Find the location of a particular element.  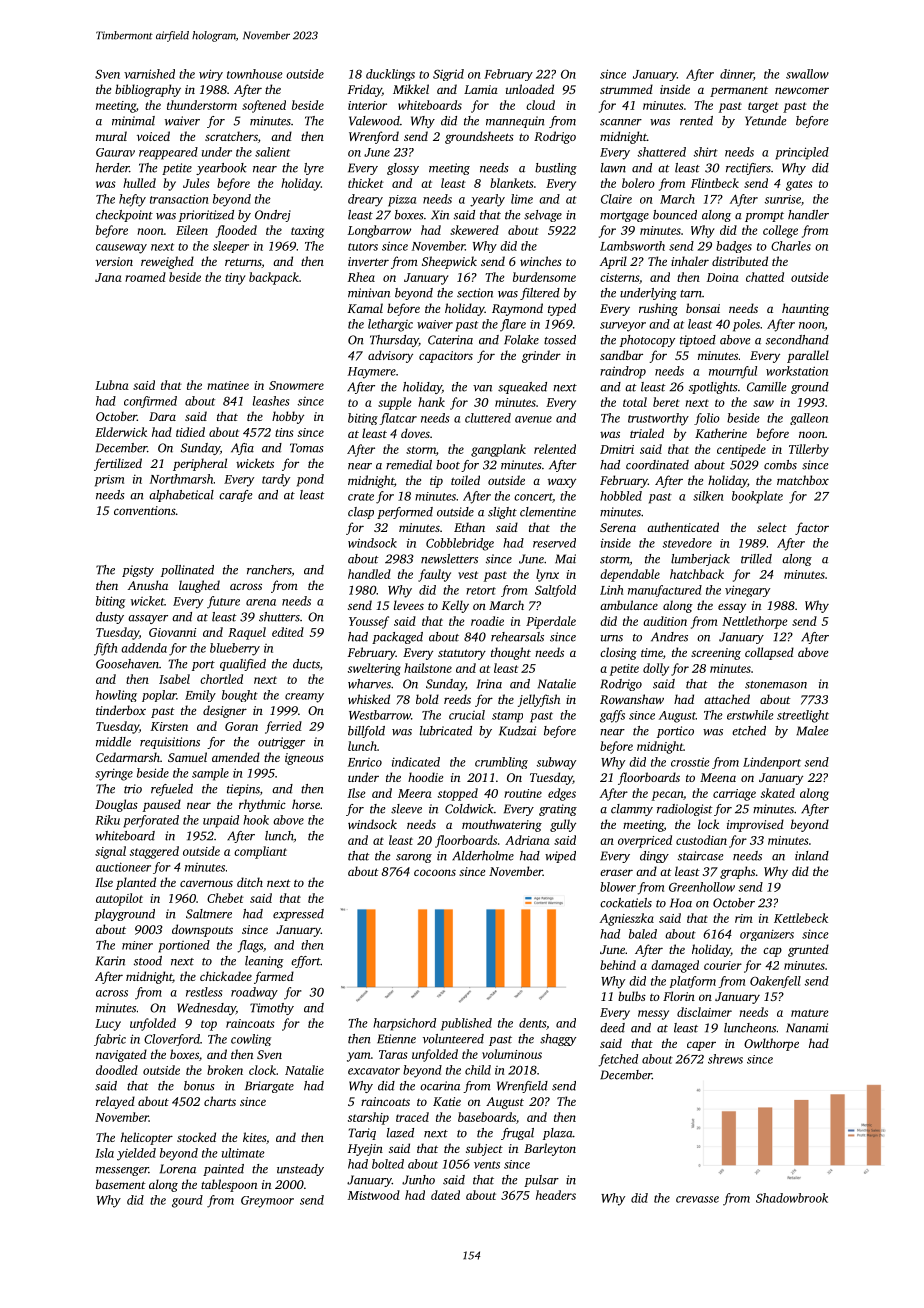

factor is located at coordinates (812, 528).
